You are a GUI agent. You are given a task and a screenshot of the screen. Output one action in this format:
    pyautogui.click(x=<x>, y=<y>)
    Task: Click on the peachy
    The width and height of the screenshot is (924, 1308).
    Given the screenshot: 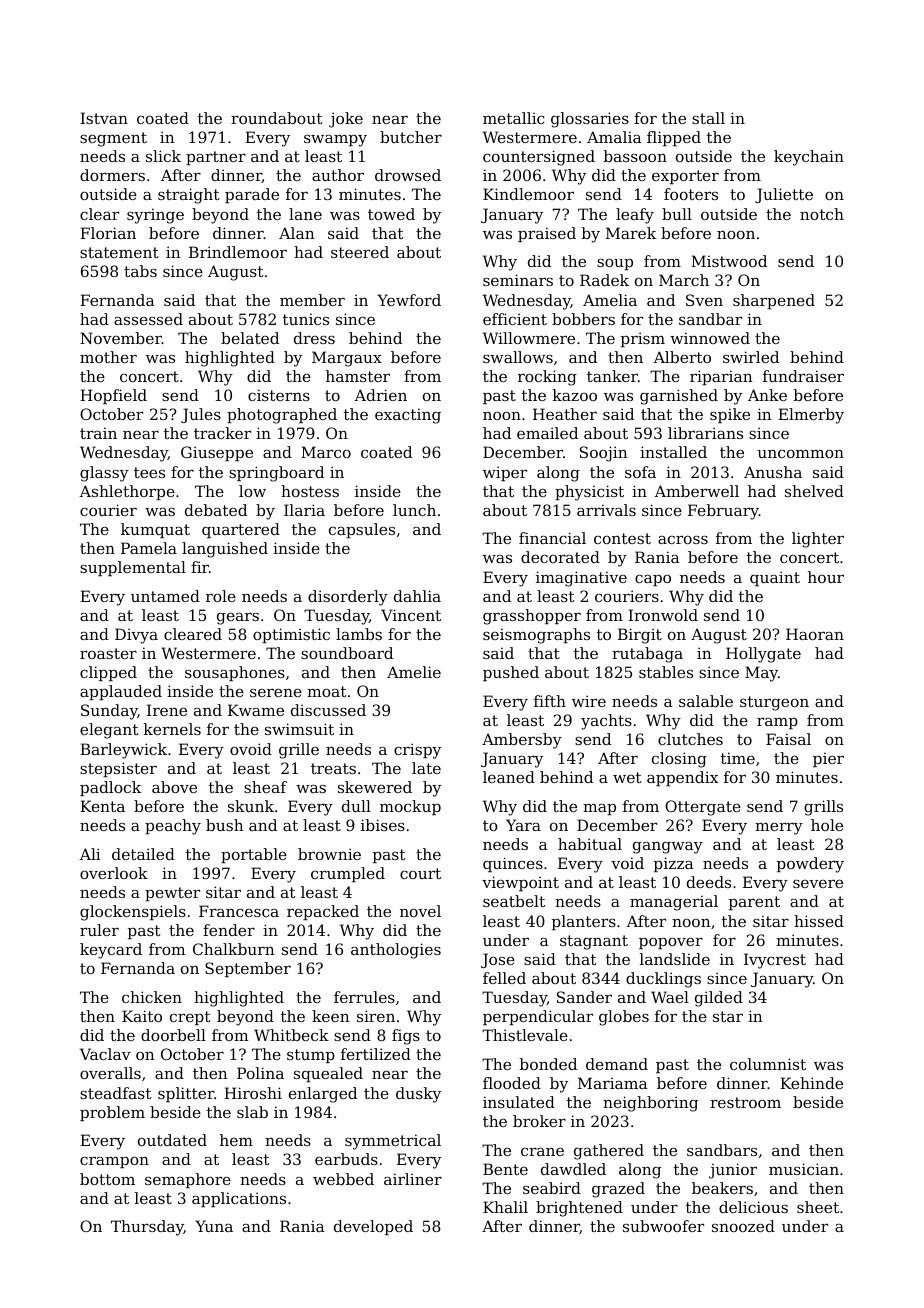 What is the action you would take?
    pyautogui.click(x=173, y=827)
